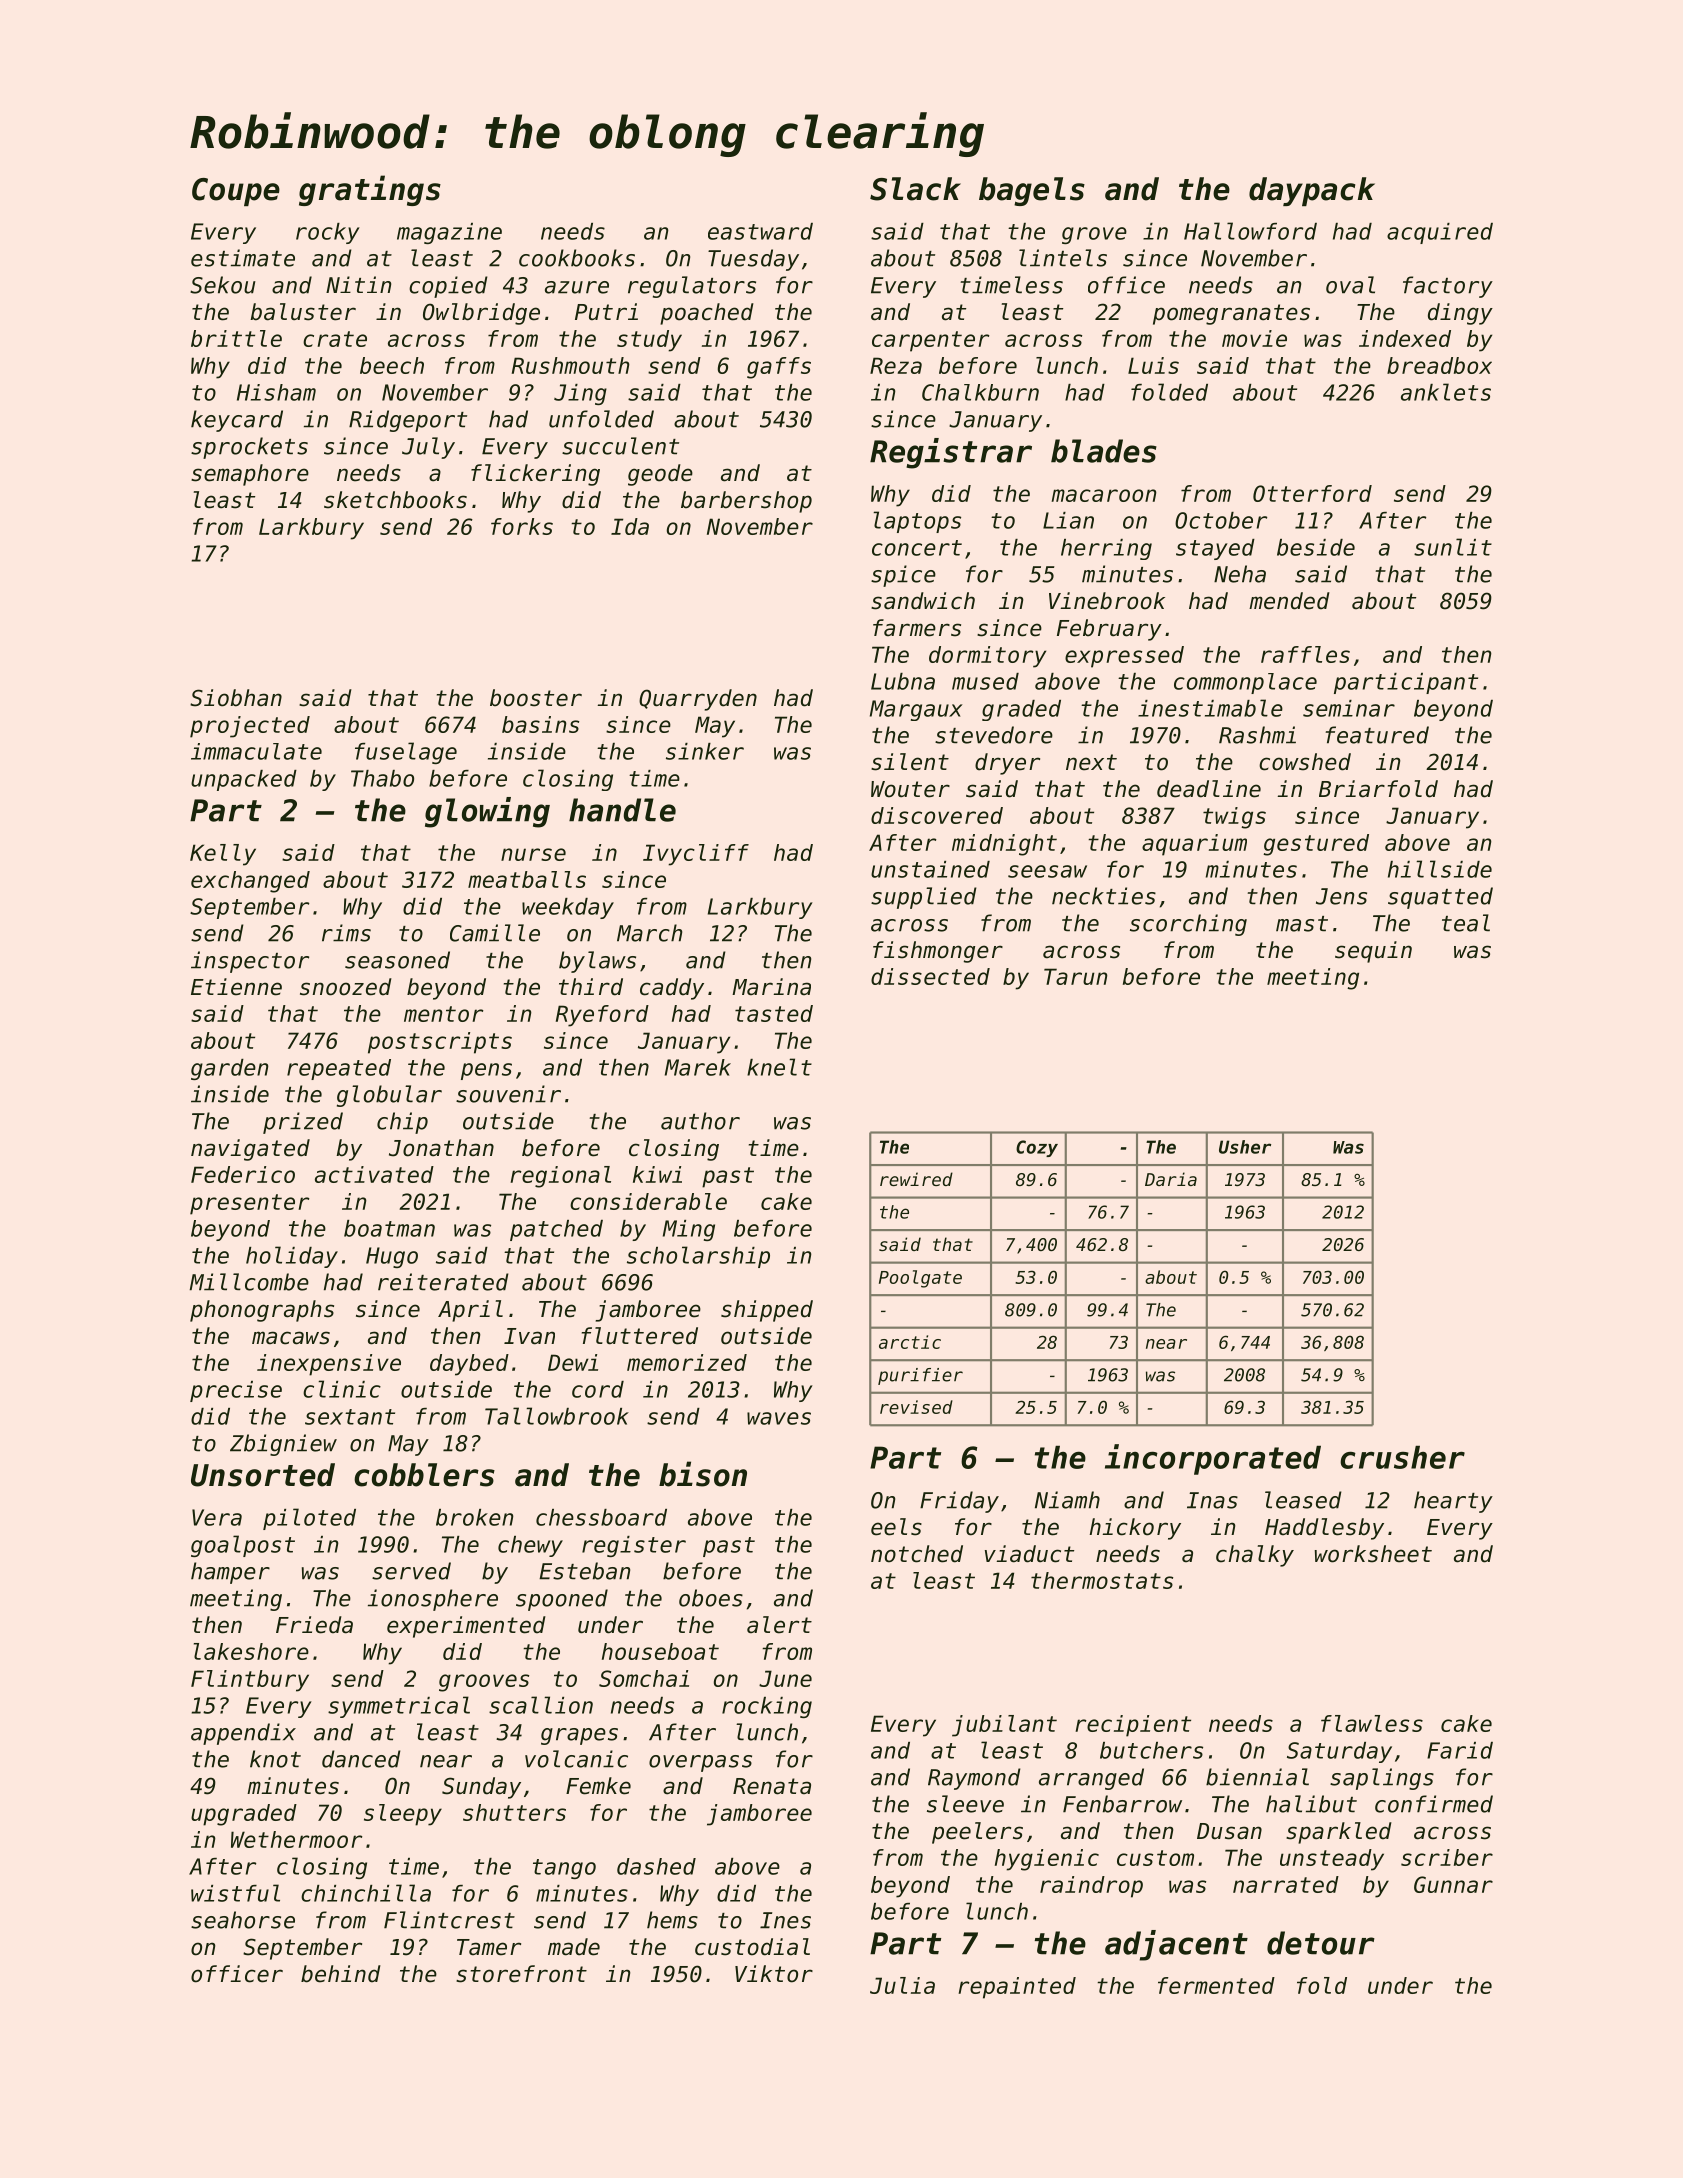 The width and height of the document is (1683, 2178). I want to click on Viktor, so click(774, 1974).
